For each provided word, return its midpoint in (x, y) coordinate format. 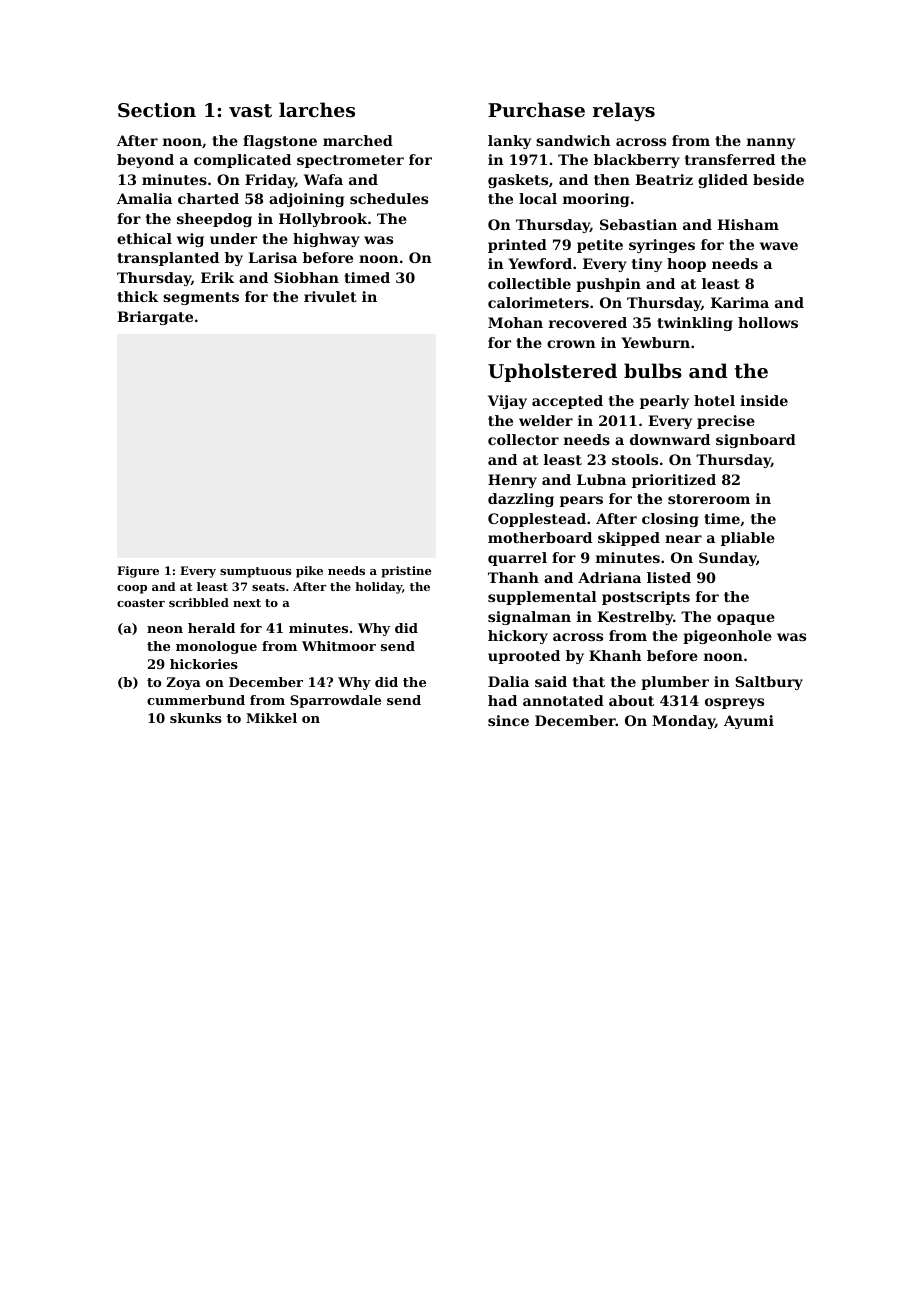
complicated (242, 161)
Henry (512, 481)
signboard (756, 441)
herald (211, 628)
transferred (730, 159)
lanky (509, 142)
